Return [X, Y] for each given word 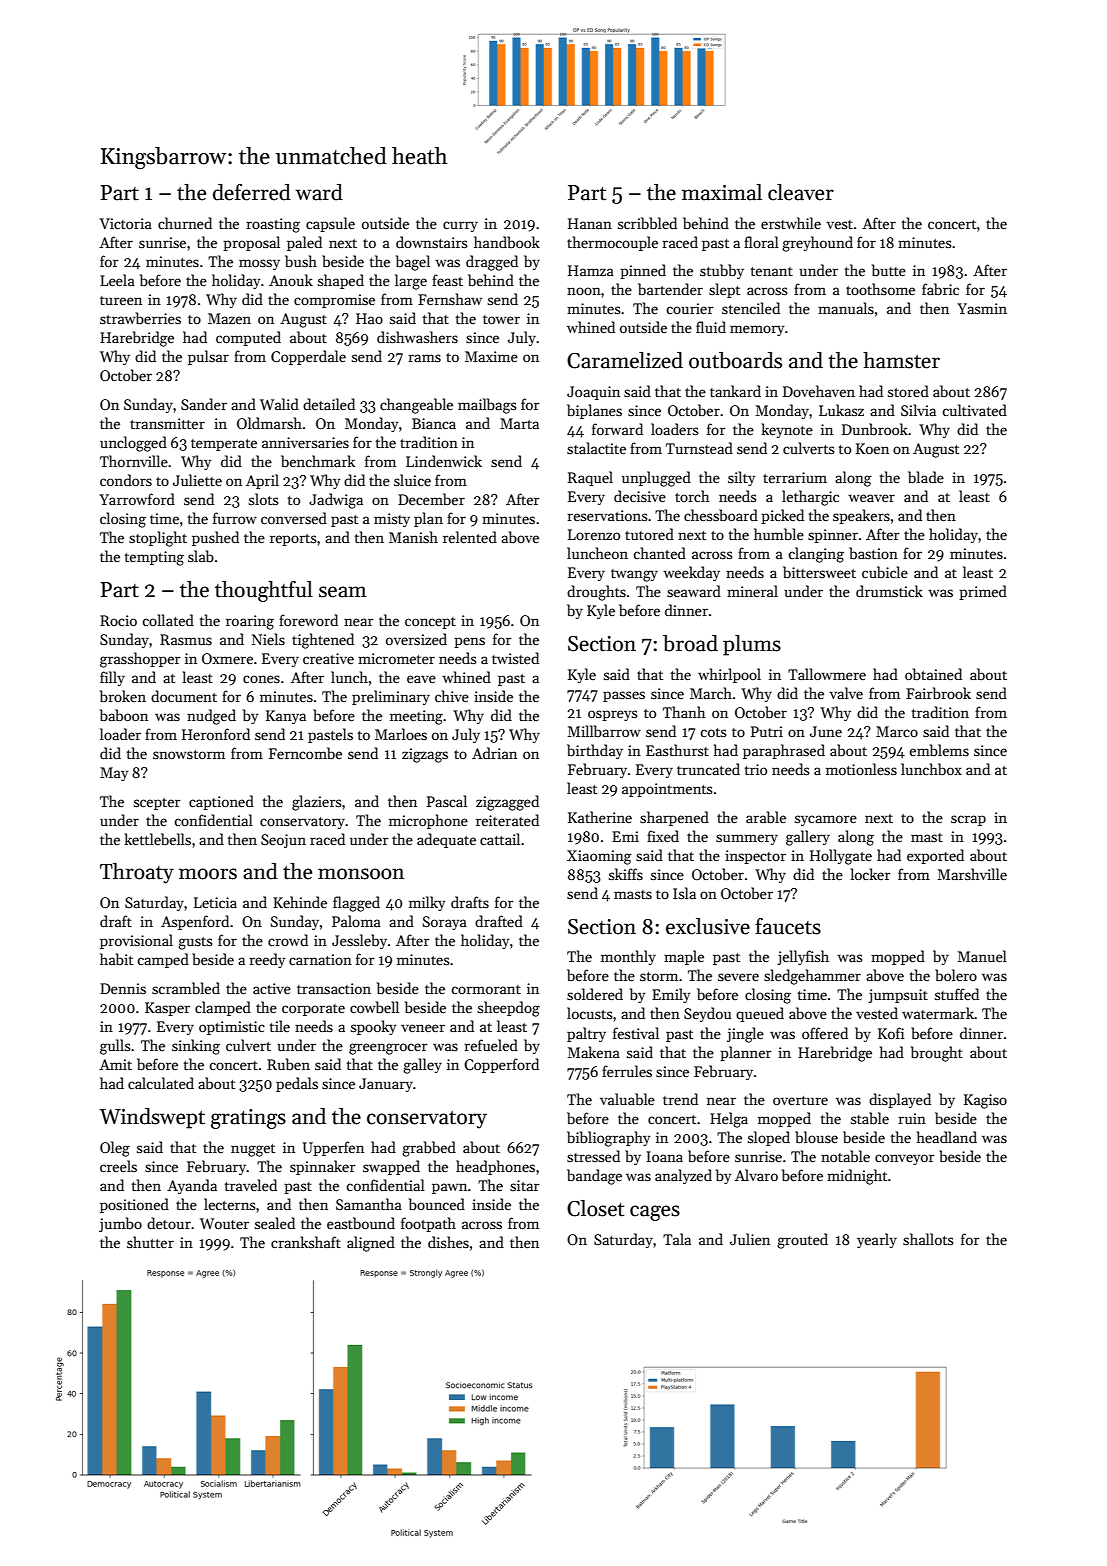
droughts [596, 593]
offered [825, 1033]
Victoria [125, 223]
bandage [594, 1177]
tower [501, 319]
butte [889, 270]
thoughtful [264, 591]
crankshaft [306, 1242]
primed [983, 592]
